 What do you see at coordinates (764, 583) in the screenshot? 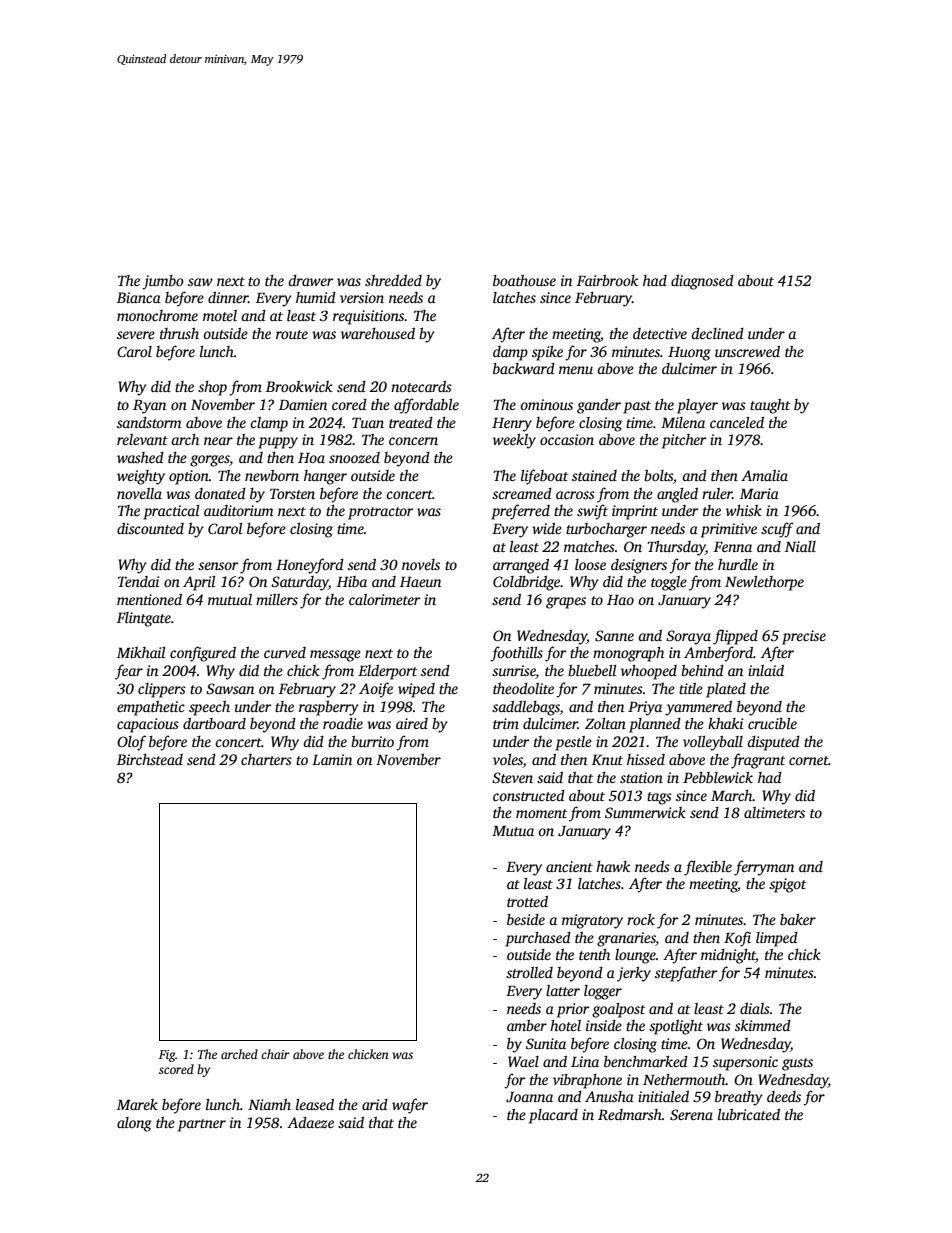
I see `Newlethorpe` at bounding box center [764, 583].
